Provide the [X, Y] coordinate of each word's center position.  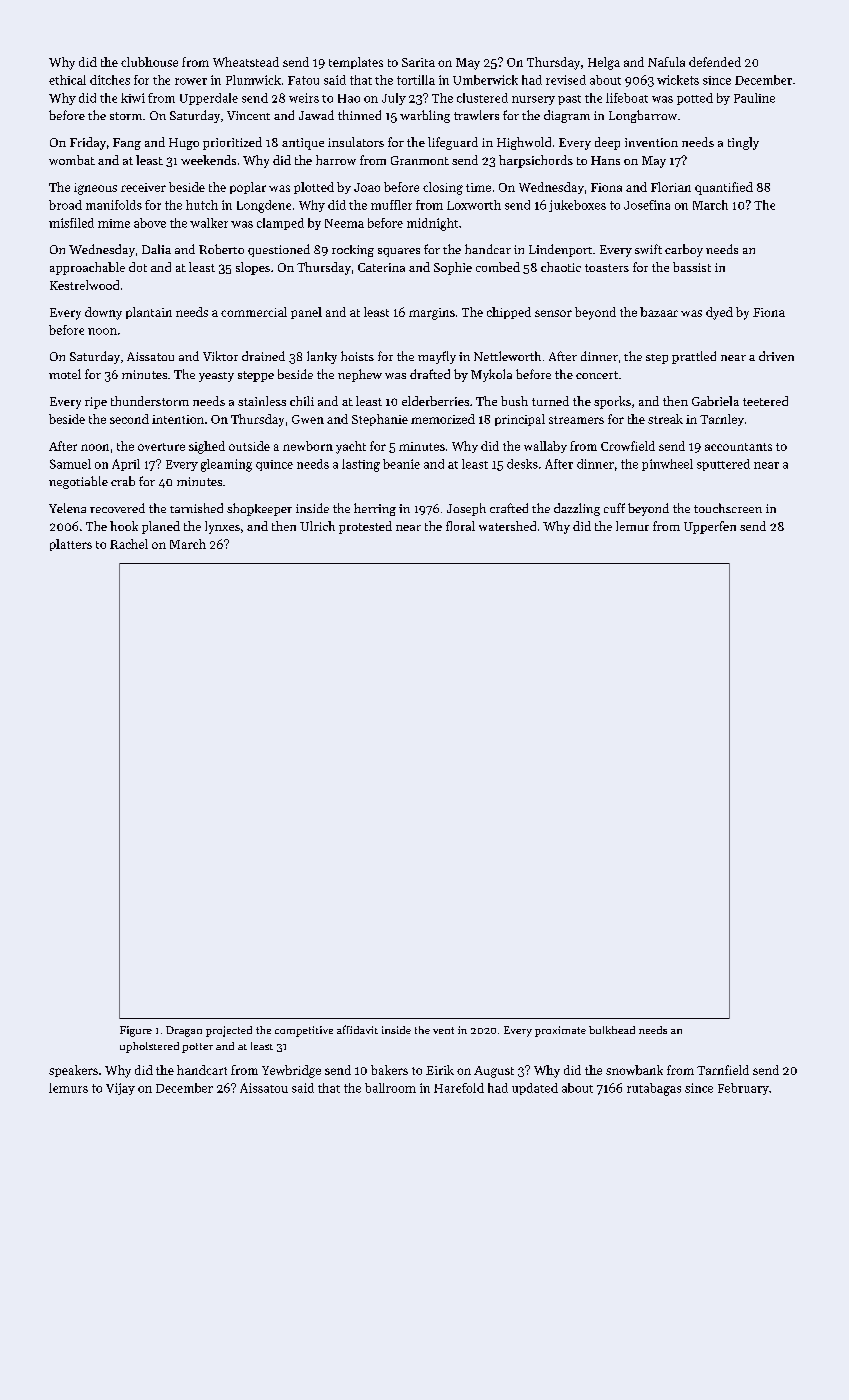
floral [460, 526]
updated [535, 1089]
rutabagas [654, 1089]
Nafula [666, 62]
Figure [136, 1031]
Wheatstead [246, 62]
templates [356, 63]
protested [365, 527]
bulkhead [612, 1030]
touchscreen [728, 508]
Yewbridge [291, 1071]
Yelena [67, 508]
